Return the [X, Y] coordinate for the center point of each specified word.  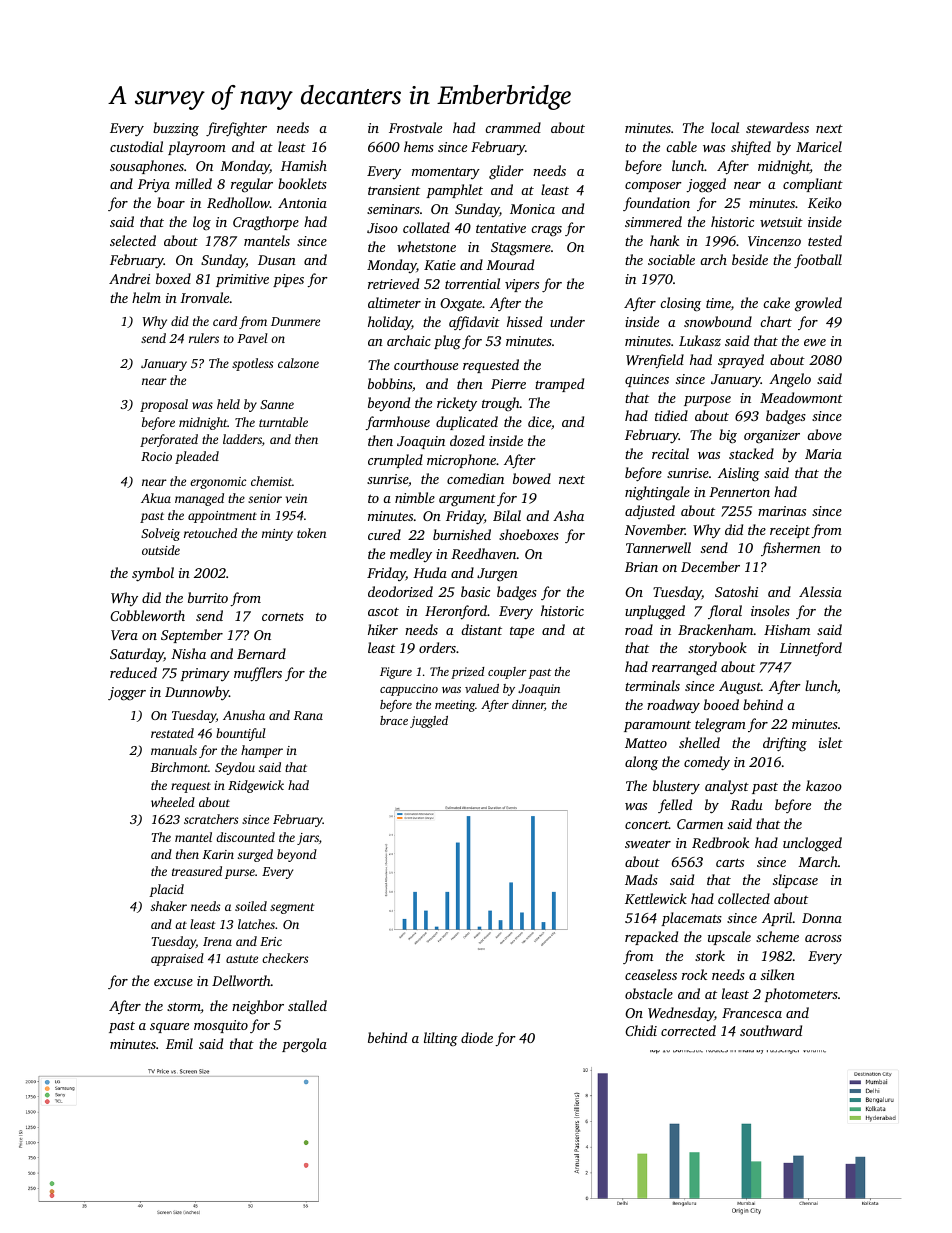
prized [467, 673]
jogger [127, 694]
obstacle [649, 993]
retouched [210, 533]
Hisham [787, 629]
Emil [179, 1043]
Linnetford [811, 649]
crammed [513, 127]
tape [522, 632]
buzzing [176, 129]
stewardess [777, 127]
